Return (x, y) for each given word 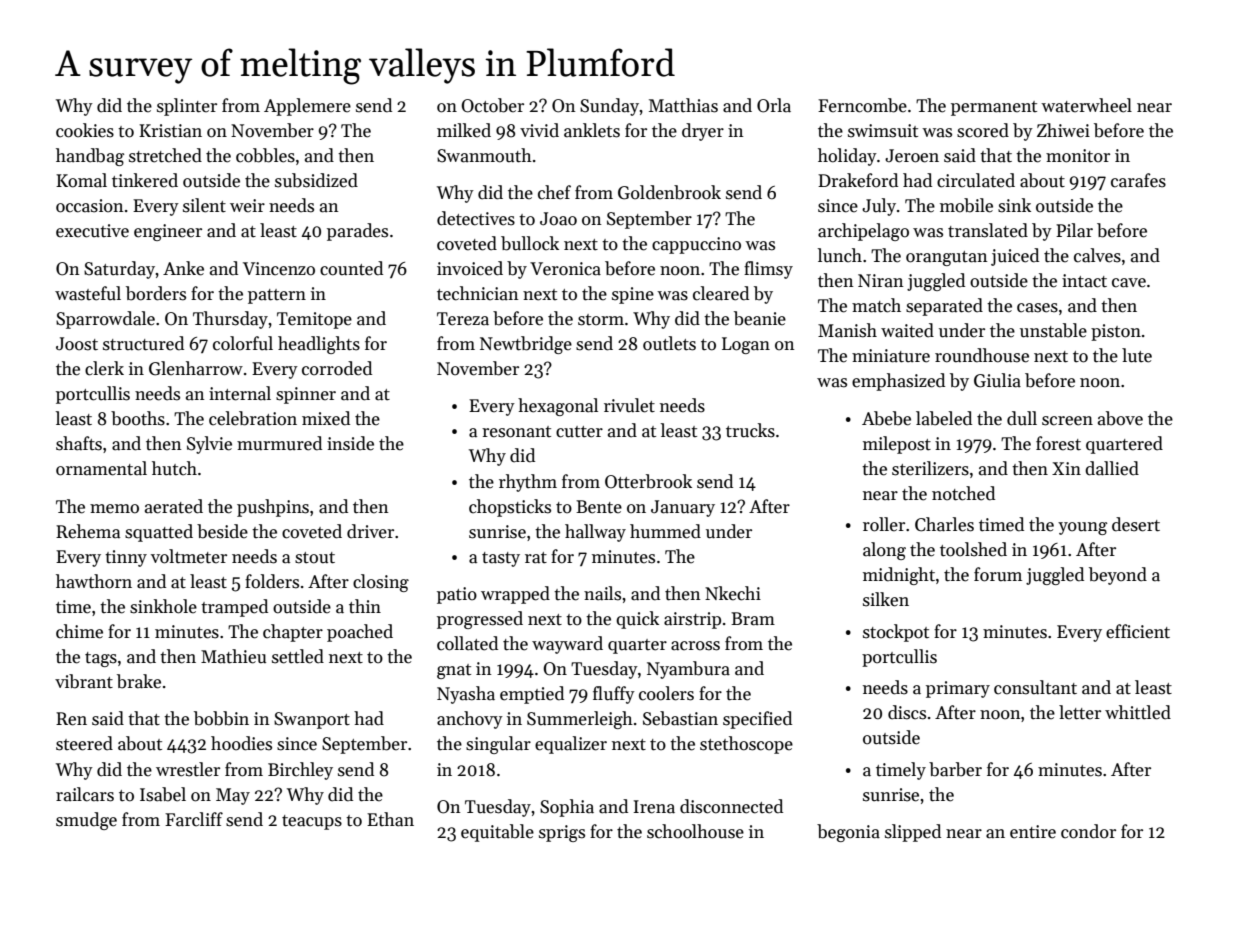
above (1120, 418)
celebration (253, 418)
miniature (891, 356)
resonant (516, 432)
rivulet (629, 405)
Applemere (307, 107)
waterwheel (1086, 105)
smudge (86, 821)
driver (370, 531)
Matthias (683, 105)
